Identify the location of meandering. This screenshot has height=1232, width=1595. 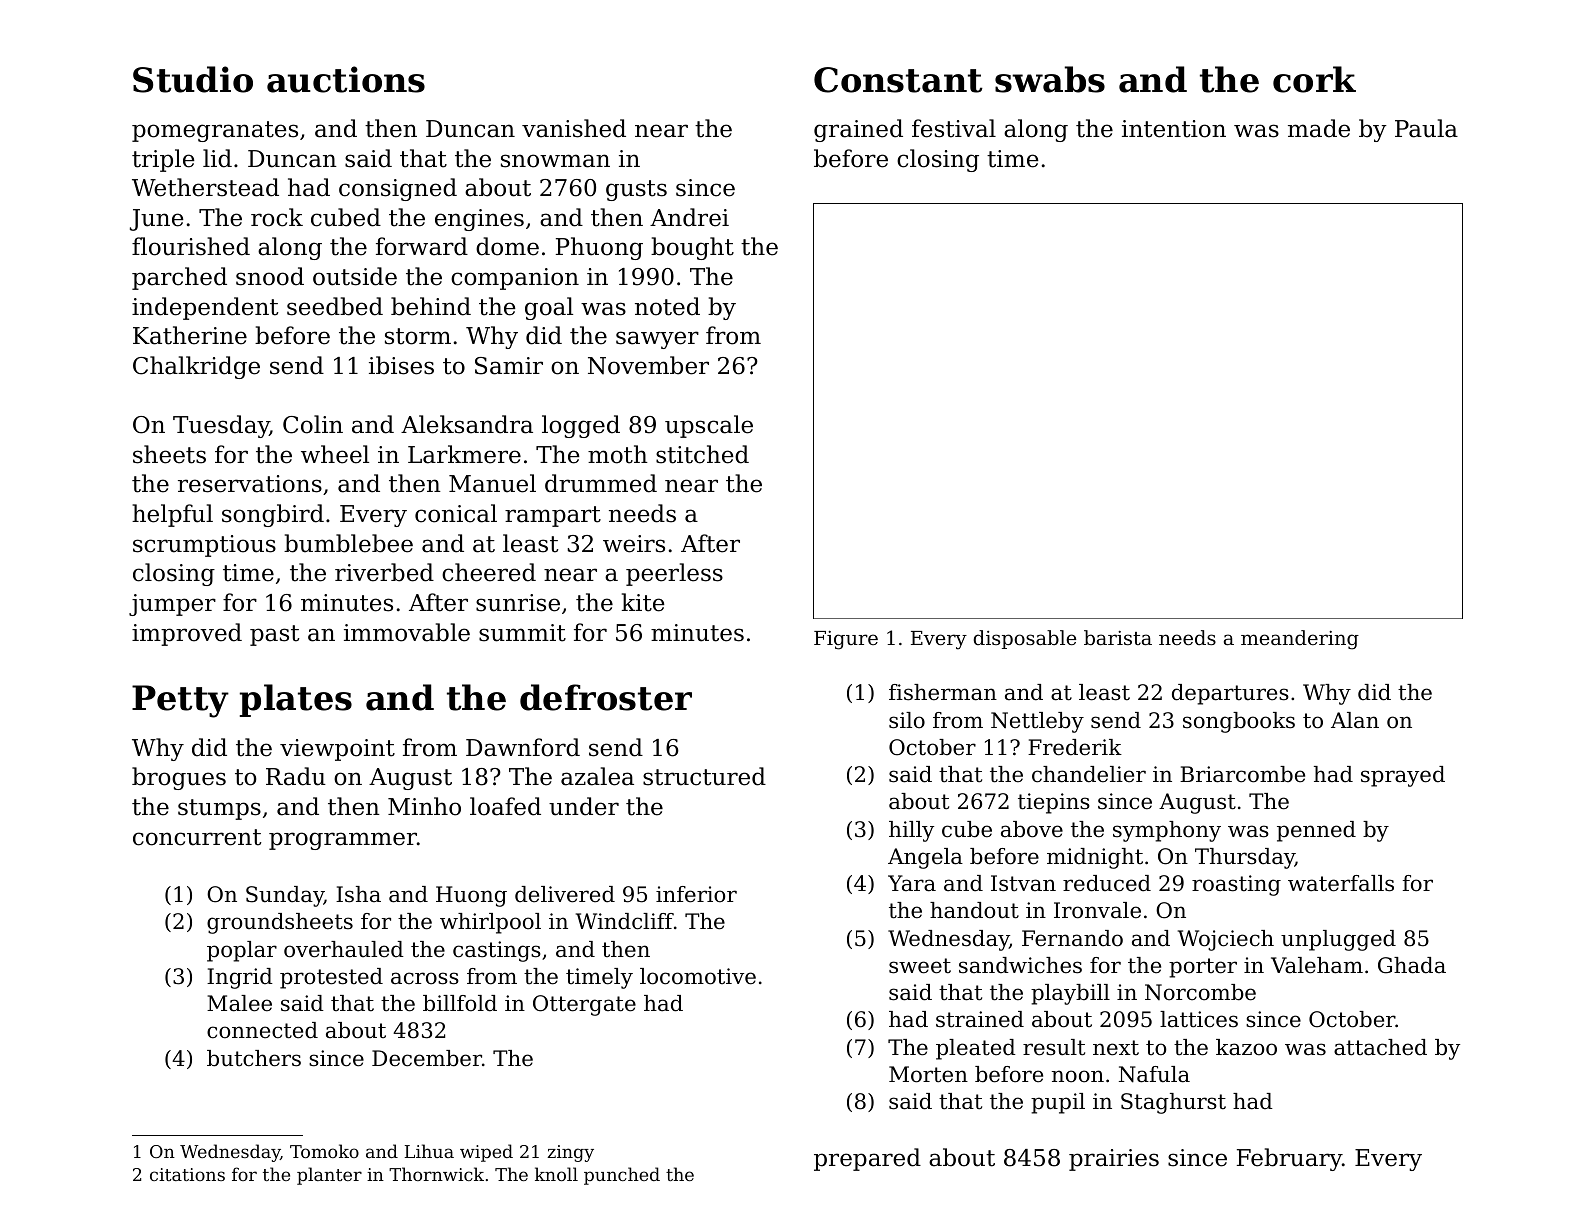
(1300, 640).
